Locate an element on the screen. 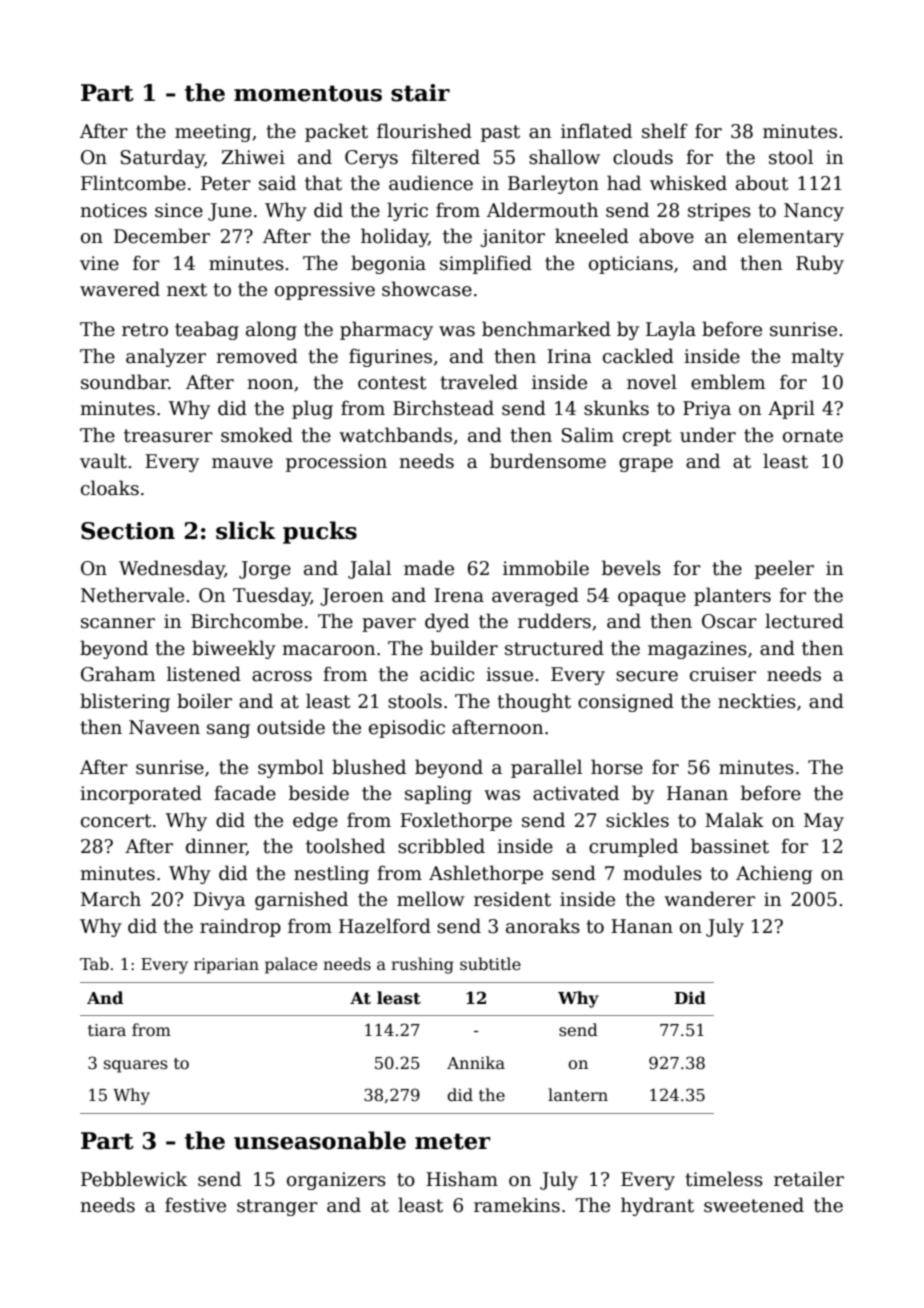 The image size is (924, 1308). meeting is located at coordinates (213, 133).
